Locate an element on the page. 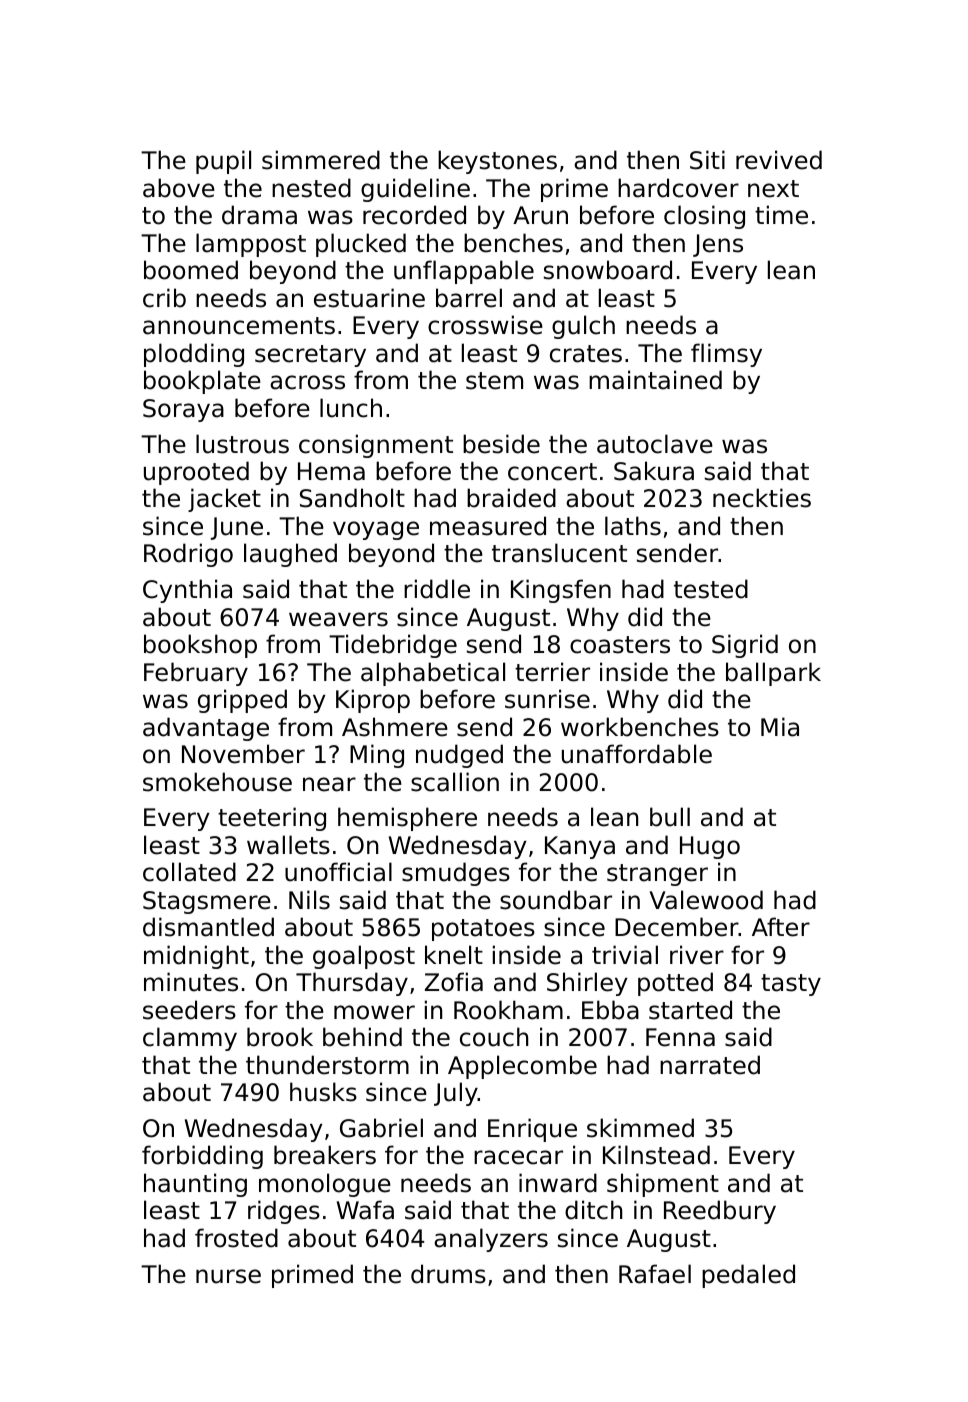  voyage is located at coordinates (376, 530).
